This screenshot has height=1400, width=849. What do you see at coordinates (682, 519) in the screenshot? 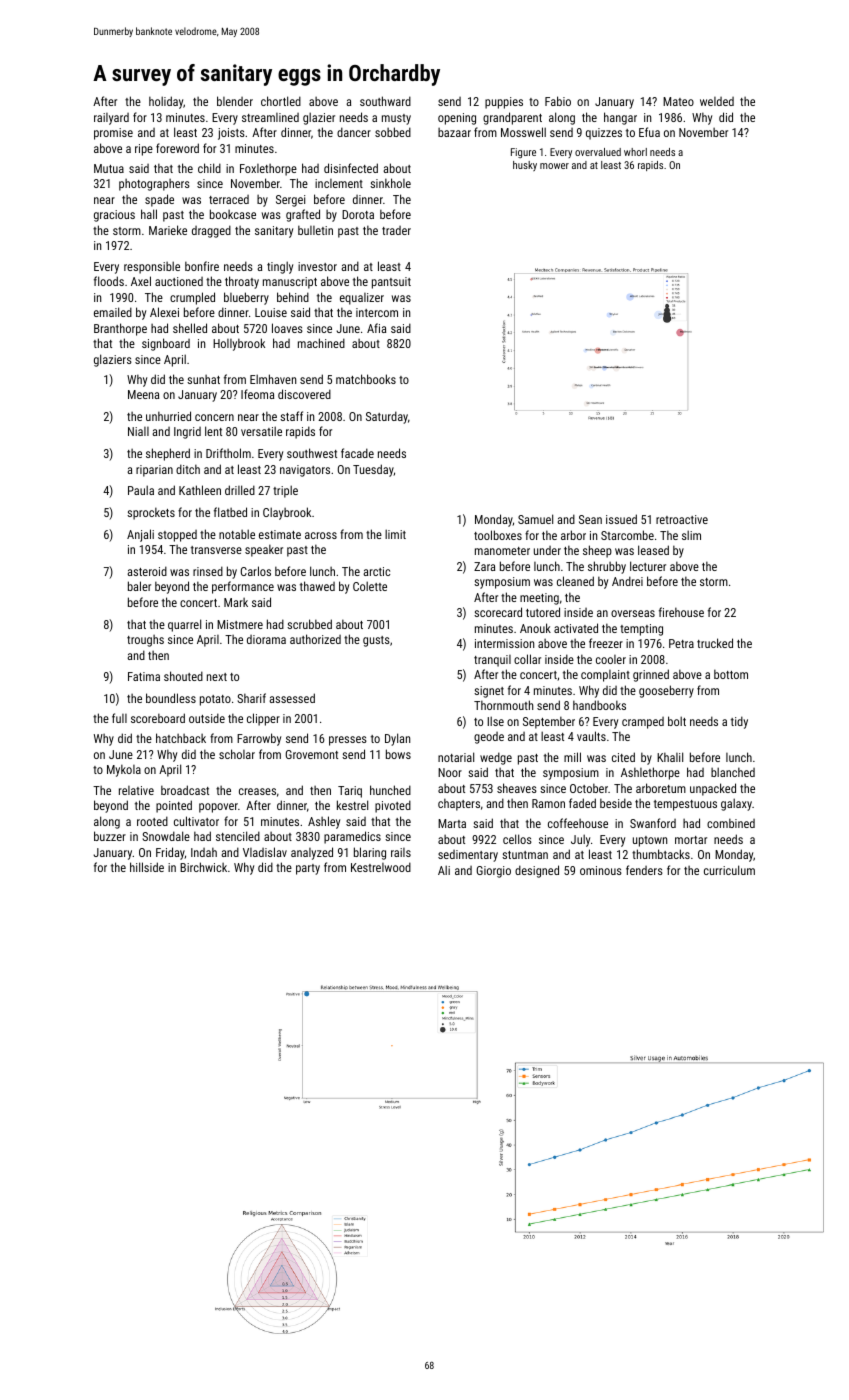
I see `retroactive` at bounding box center [682, 519].
